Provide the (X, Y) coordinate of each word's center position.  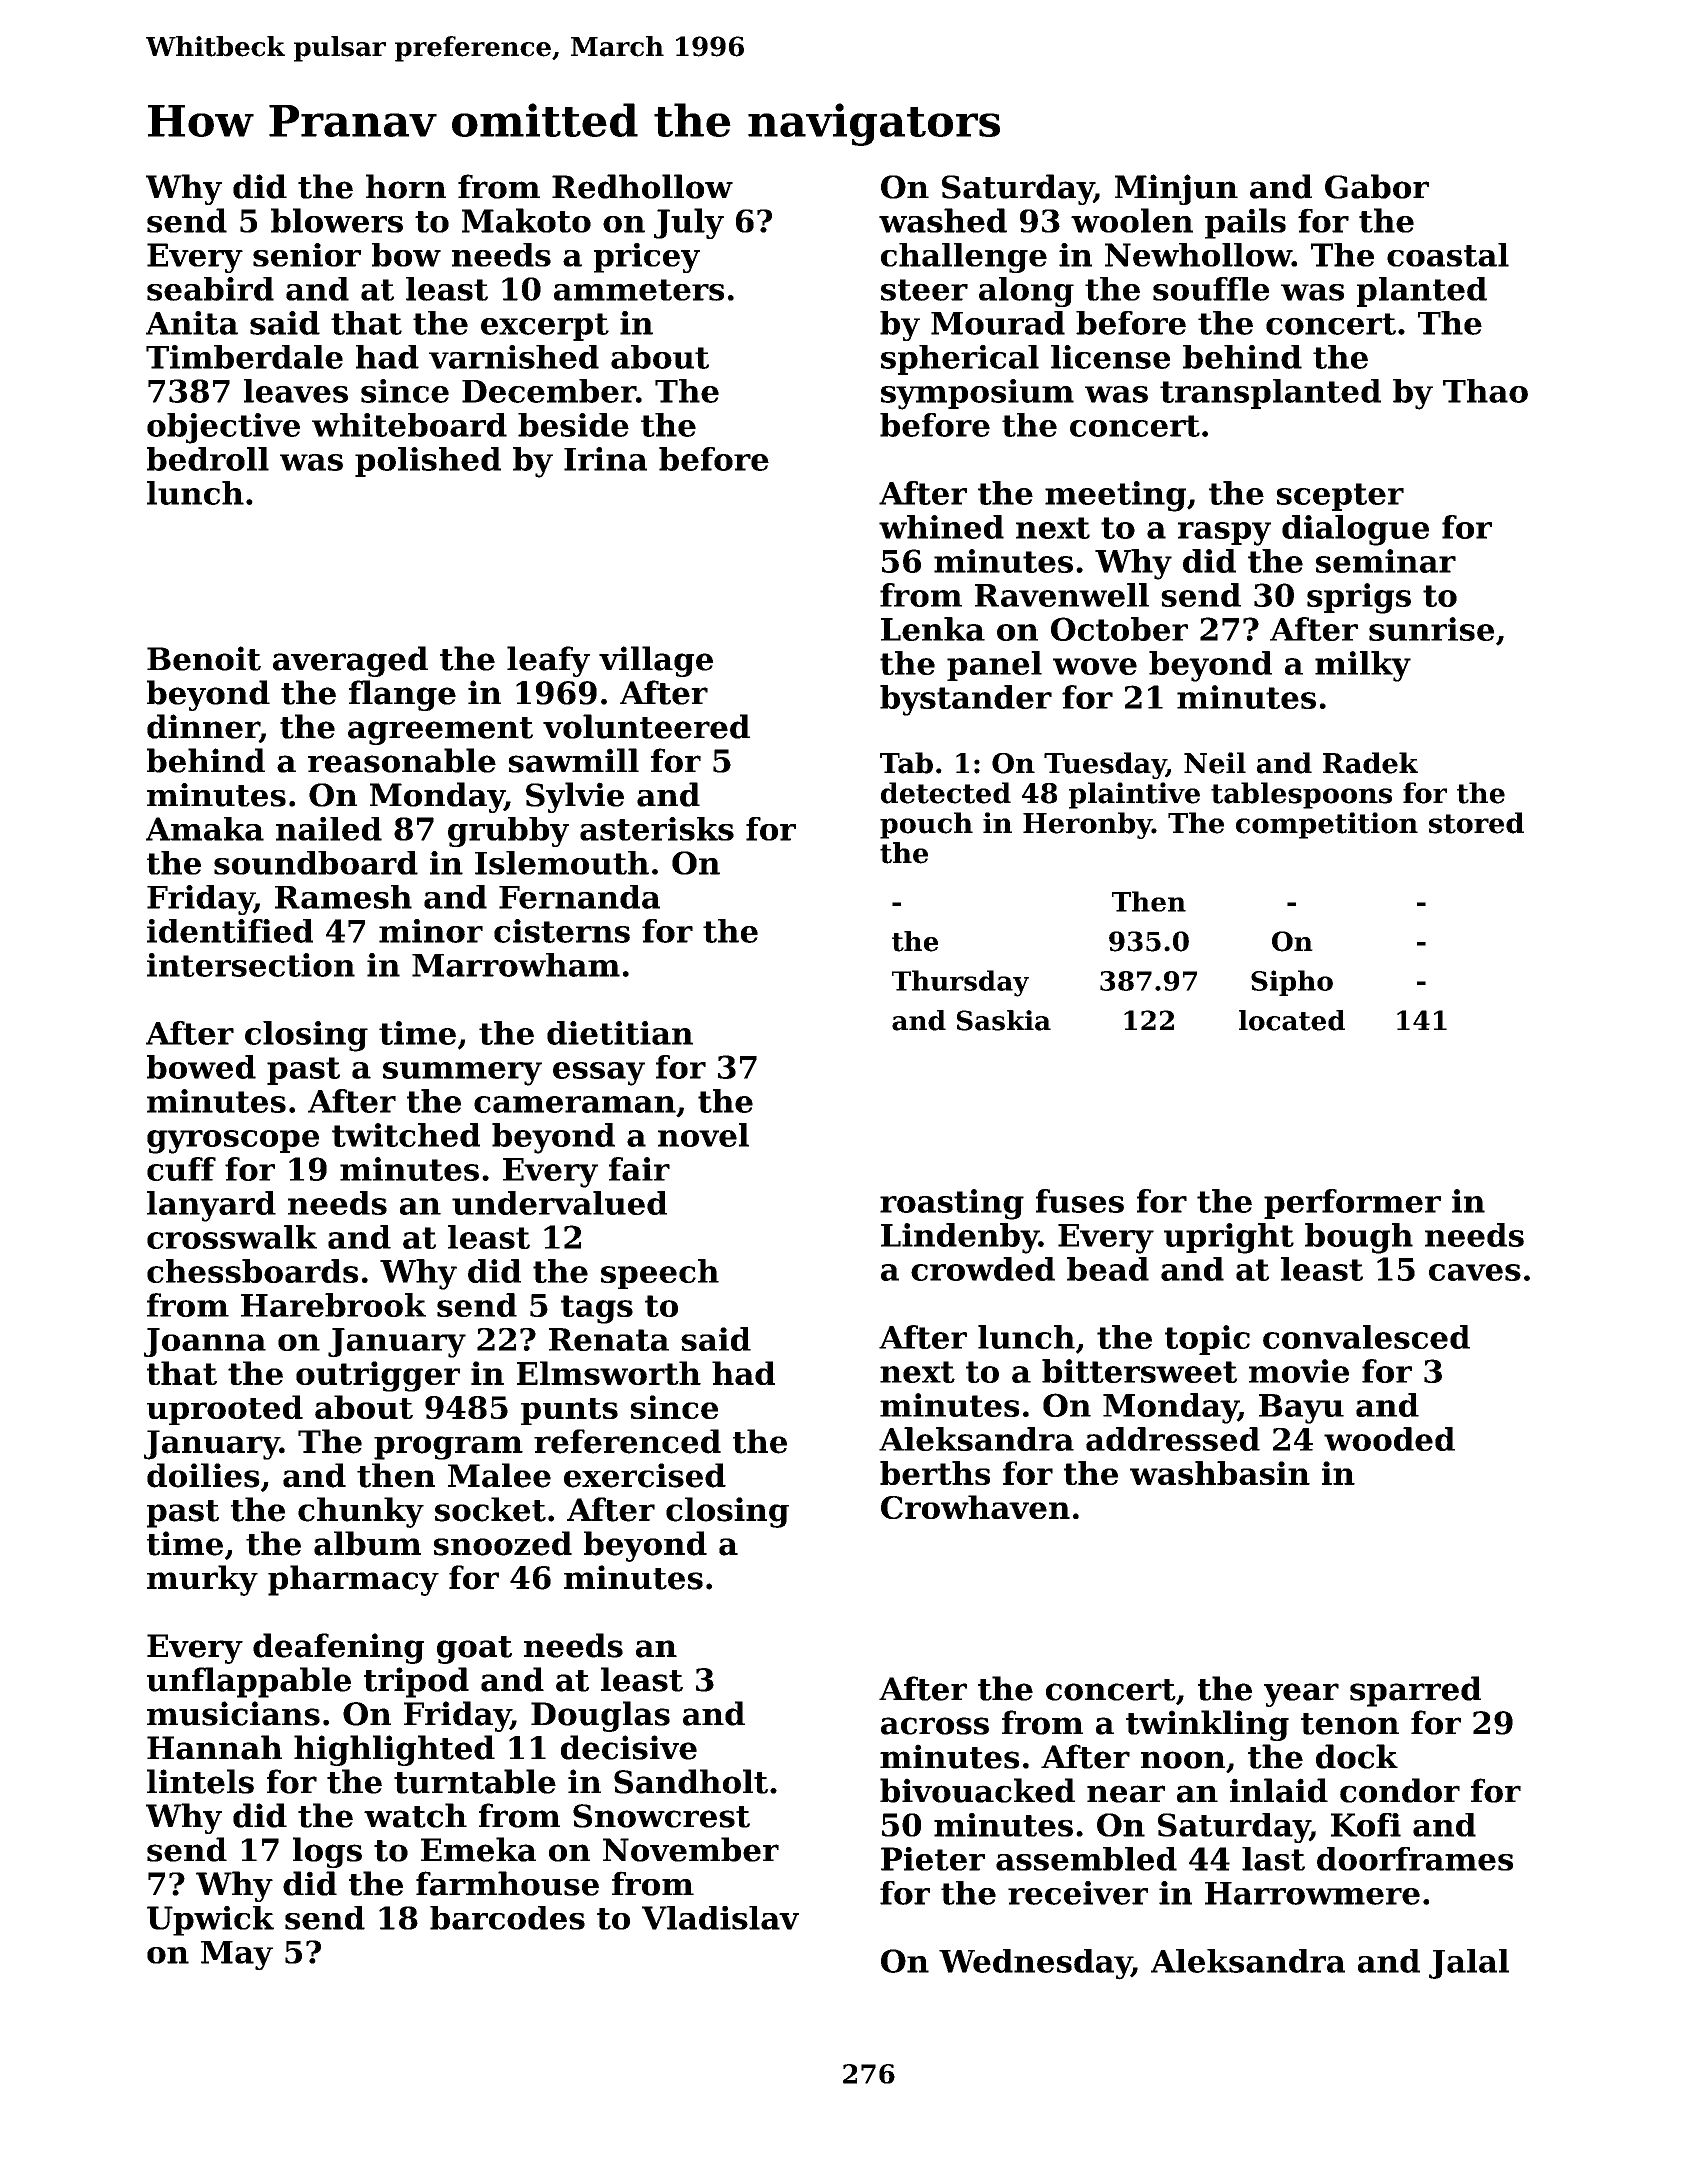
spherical (960, 360)
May (237, 1955)
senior (307, 255)
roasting (952, 1204)
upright (1229, 1238)
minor (431, 931)
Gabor (1377, 186)
